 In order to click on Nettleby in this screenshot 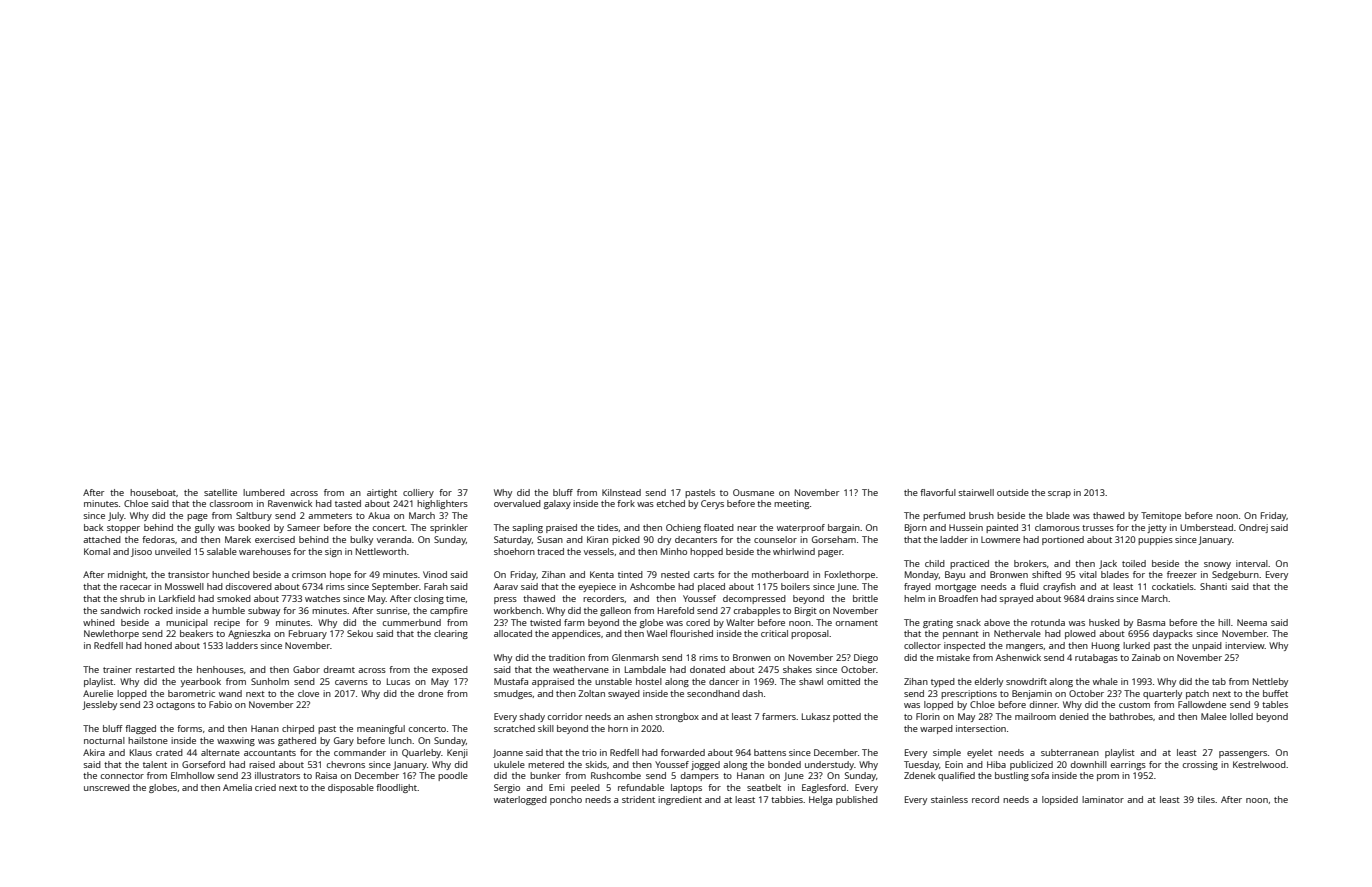, I will do `click(1270, 682)`.
